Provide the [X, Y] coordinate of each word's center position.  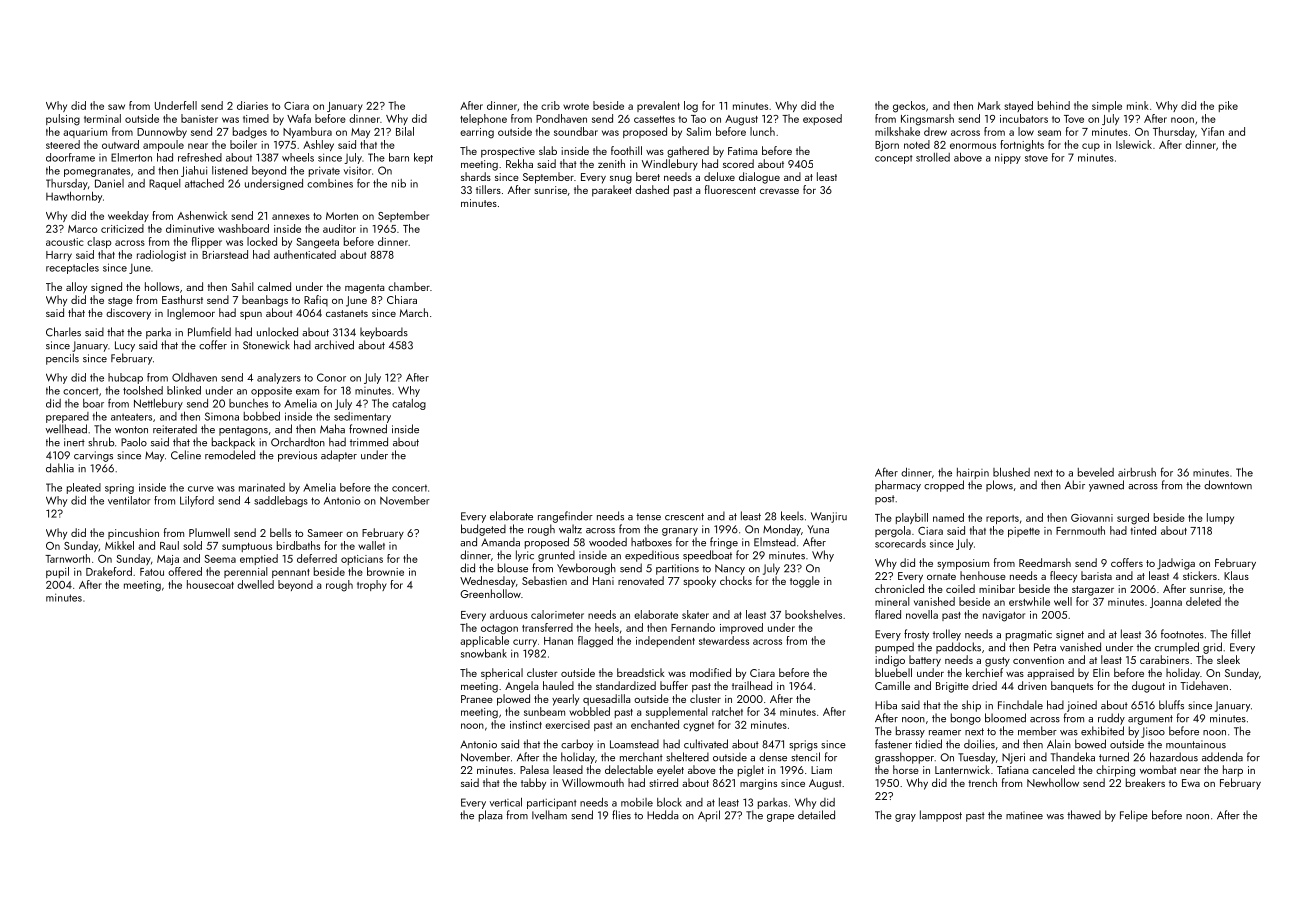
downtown [1228, 485]
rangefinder [565, 517]
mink [1138, 105]
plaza [491, 816]
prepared [67, 417]
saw [116, 107]
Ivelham [549, 815]
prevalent [658, 106]
